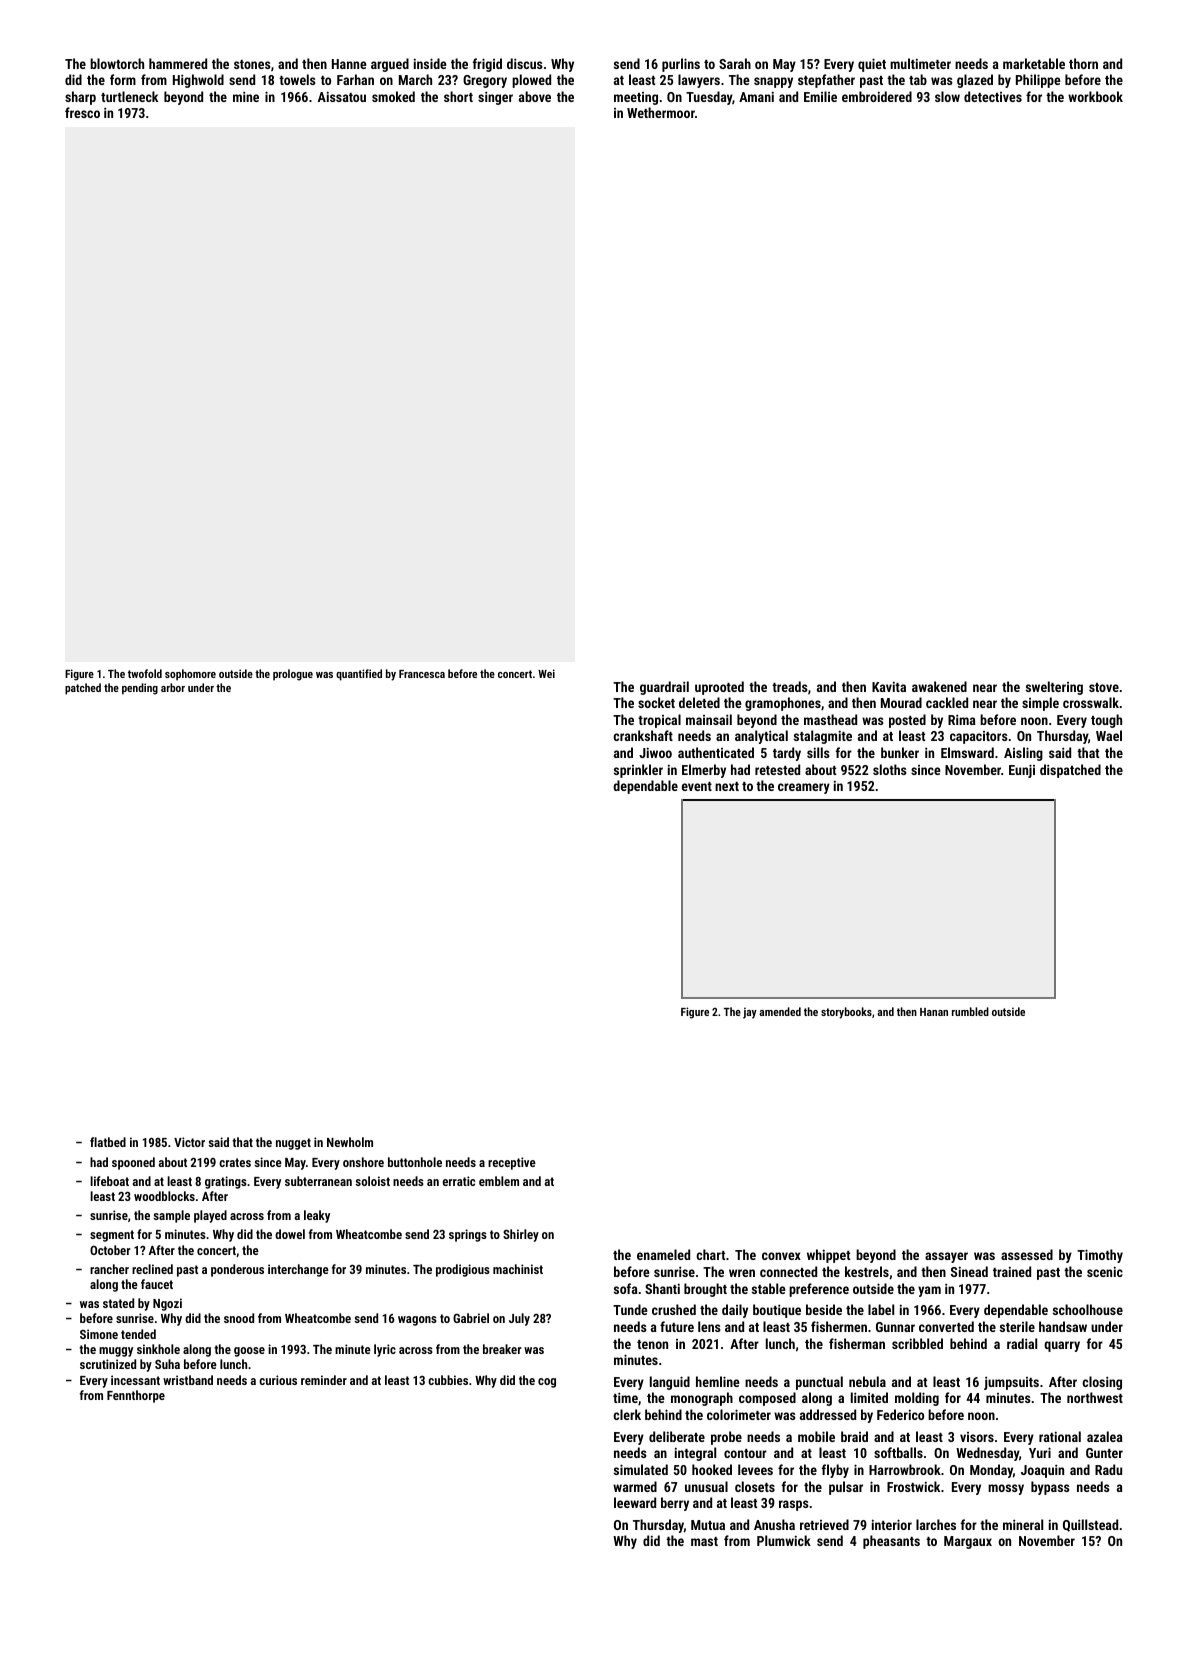 This screenshot has width=1188, height=1680. I want to click on daily, so click(735, 1311).
